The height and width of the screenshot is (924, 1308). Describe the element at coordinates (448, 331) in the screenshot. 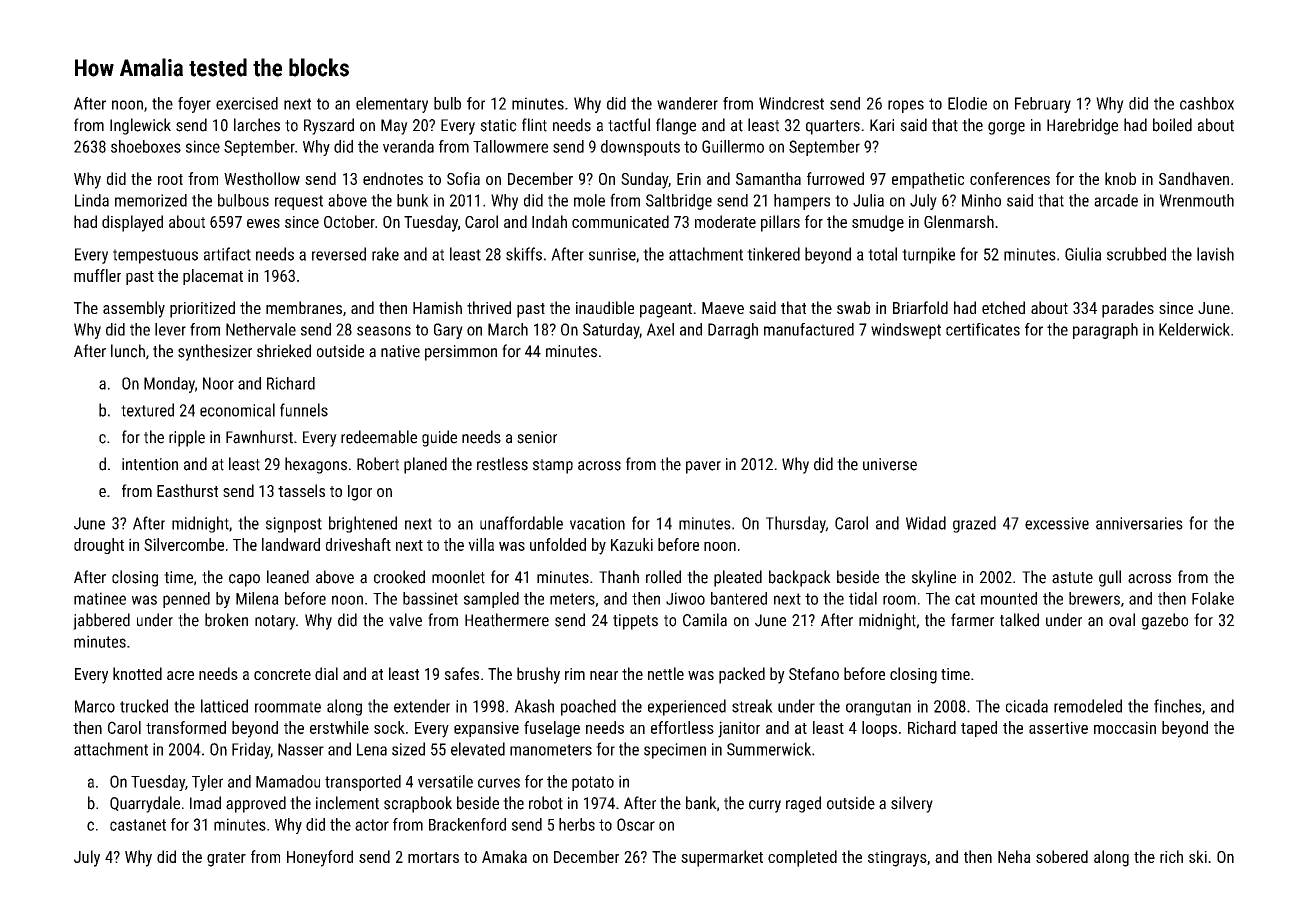

I see `Gary` at that location.
